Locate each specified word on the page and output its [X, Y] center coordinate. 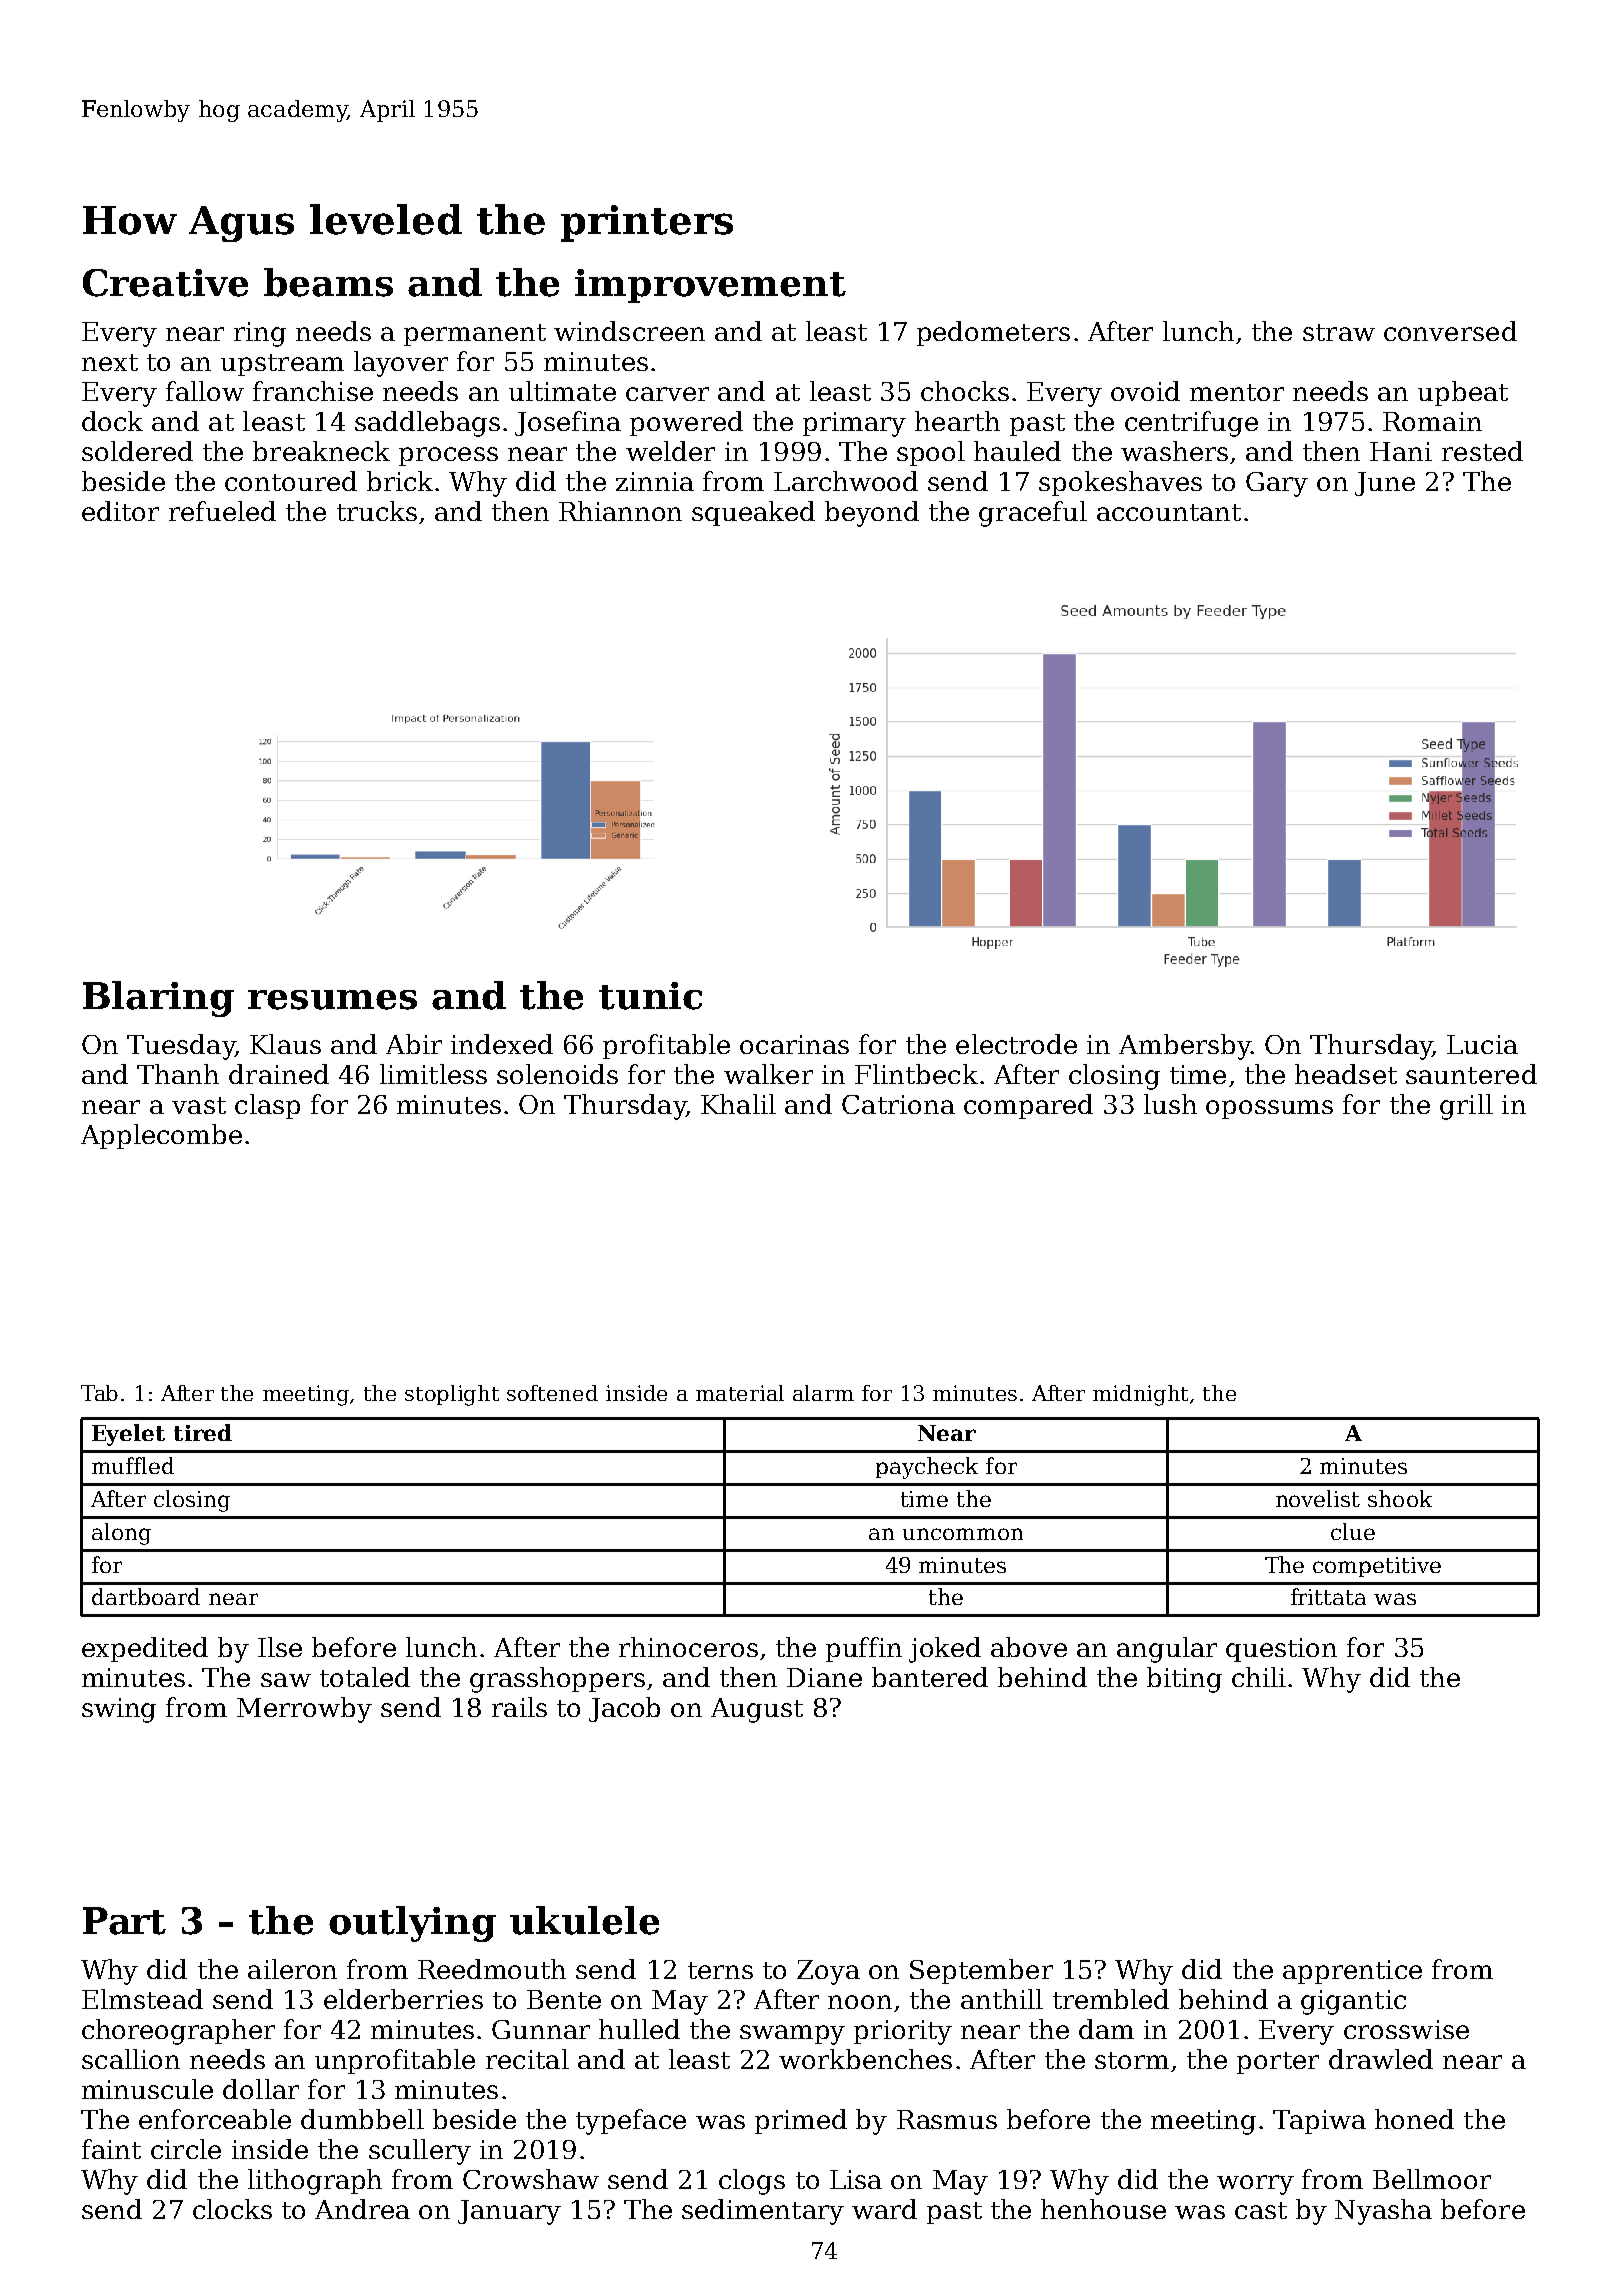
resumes [332, 1000]
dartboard [146, 1596]
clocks [232, 2209]
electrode [1016, 1044]
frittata [1328, 1596]
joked [945, 1650]
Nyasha [1383, 2212]
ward [884, 2209]
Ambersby [1185, 1047]
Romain [1432, 421]
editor [120, 511]
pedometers [993, 333]
